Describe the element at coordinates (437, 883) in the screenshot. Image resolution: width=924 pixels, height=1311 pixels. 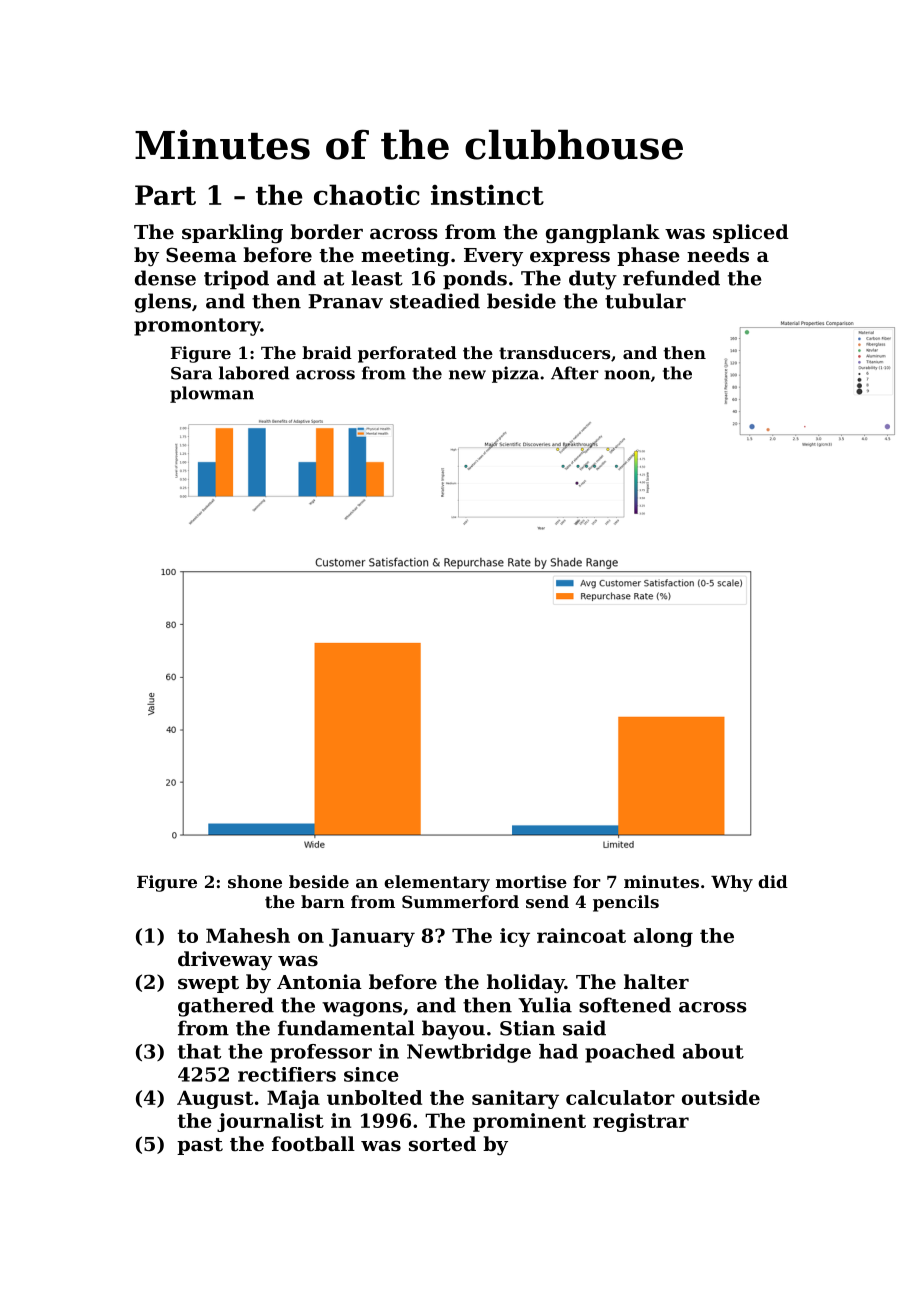
I see `elementary` at that location.
